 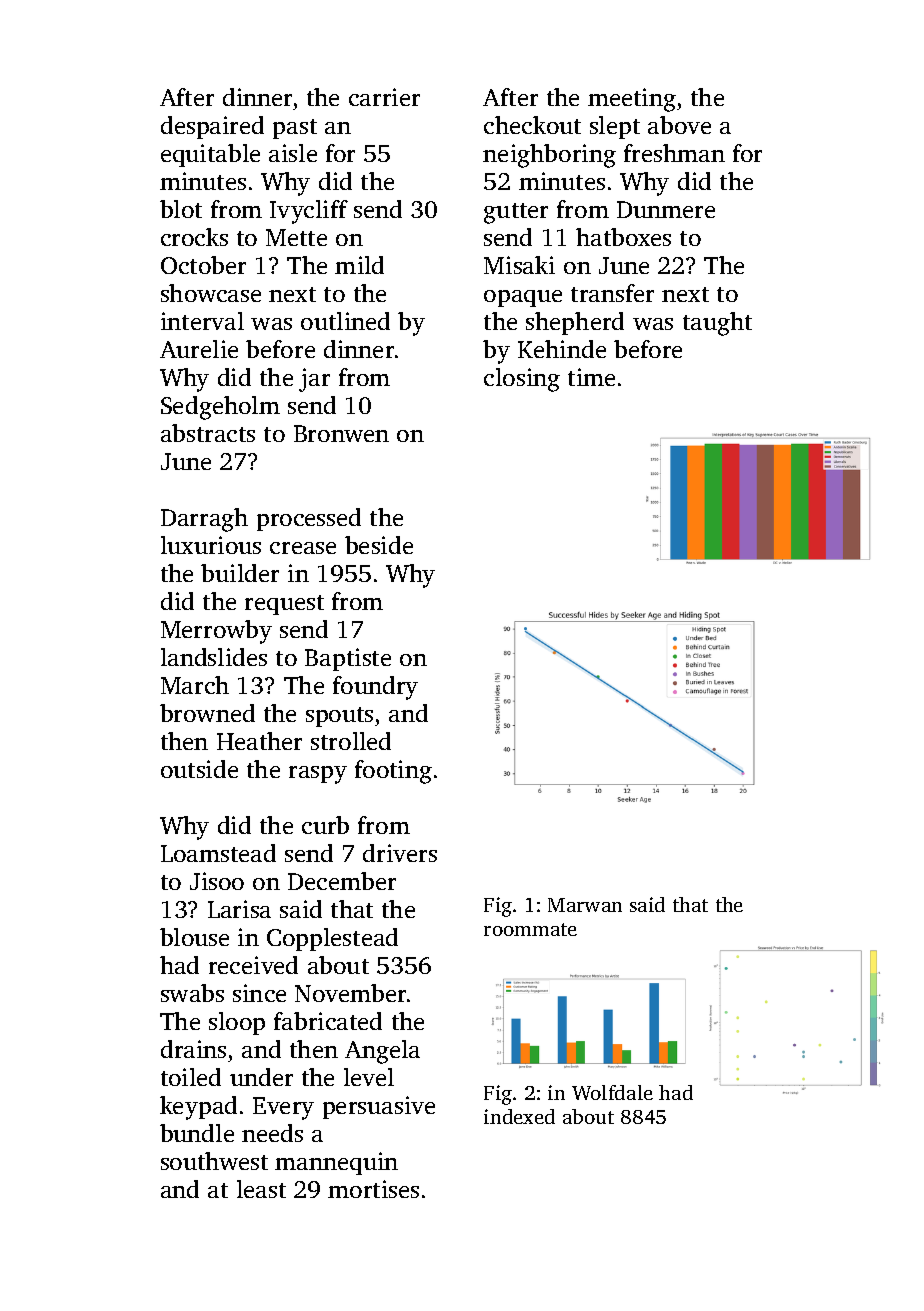 I want to click on Baptiste, so click(x=348, y=659).
